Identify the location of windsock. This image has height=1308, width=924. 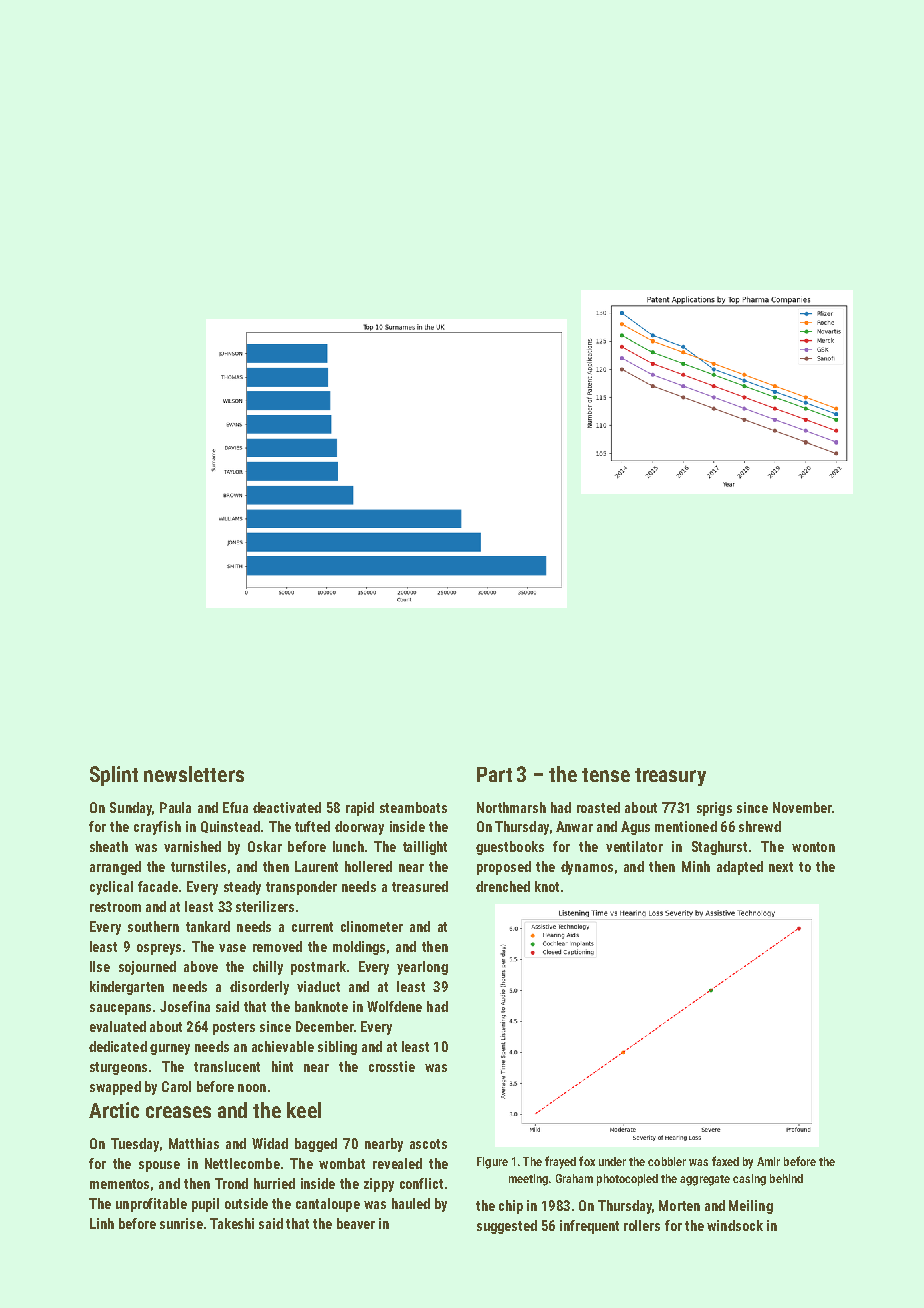
(735, 1225).
